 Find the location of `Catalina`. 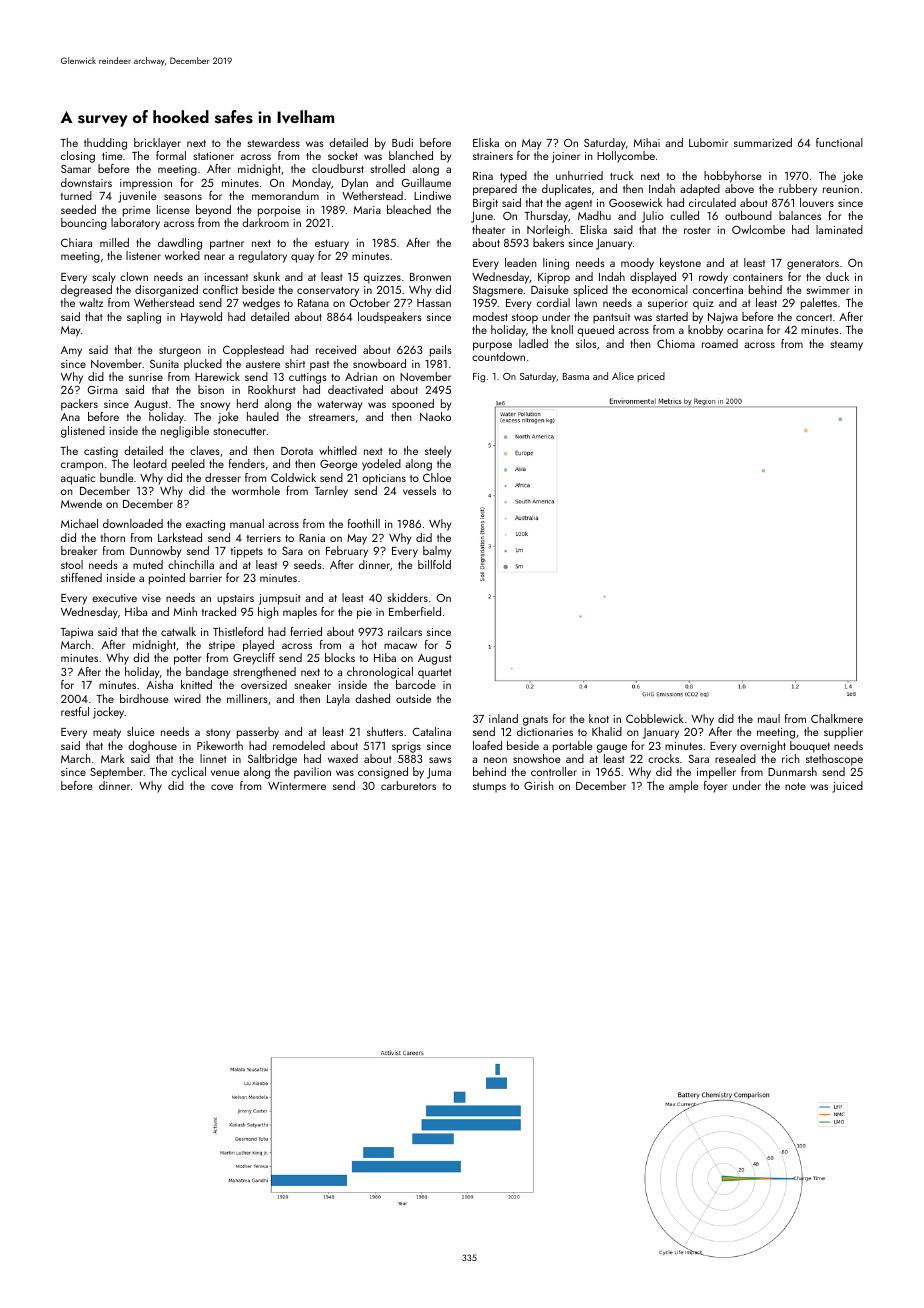

Catalina is located at coordinates (432, 731).
